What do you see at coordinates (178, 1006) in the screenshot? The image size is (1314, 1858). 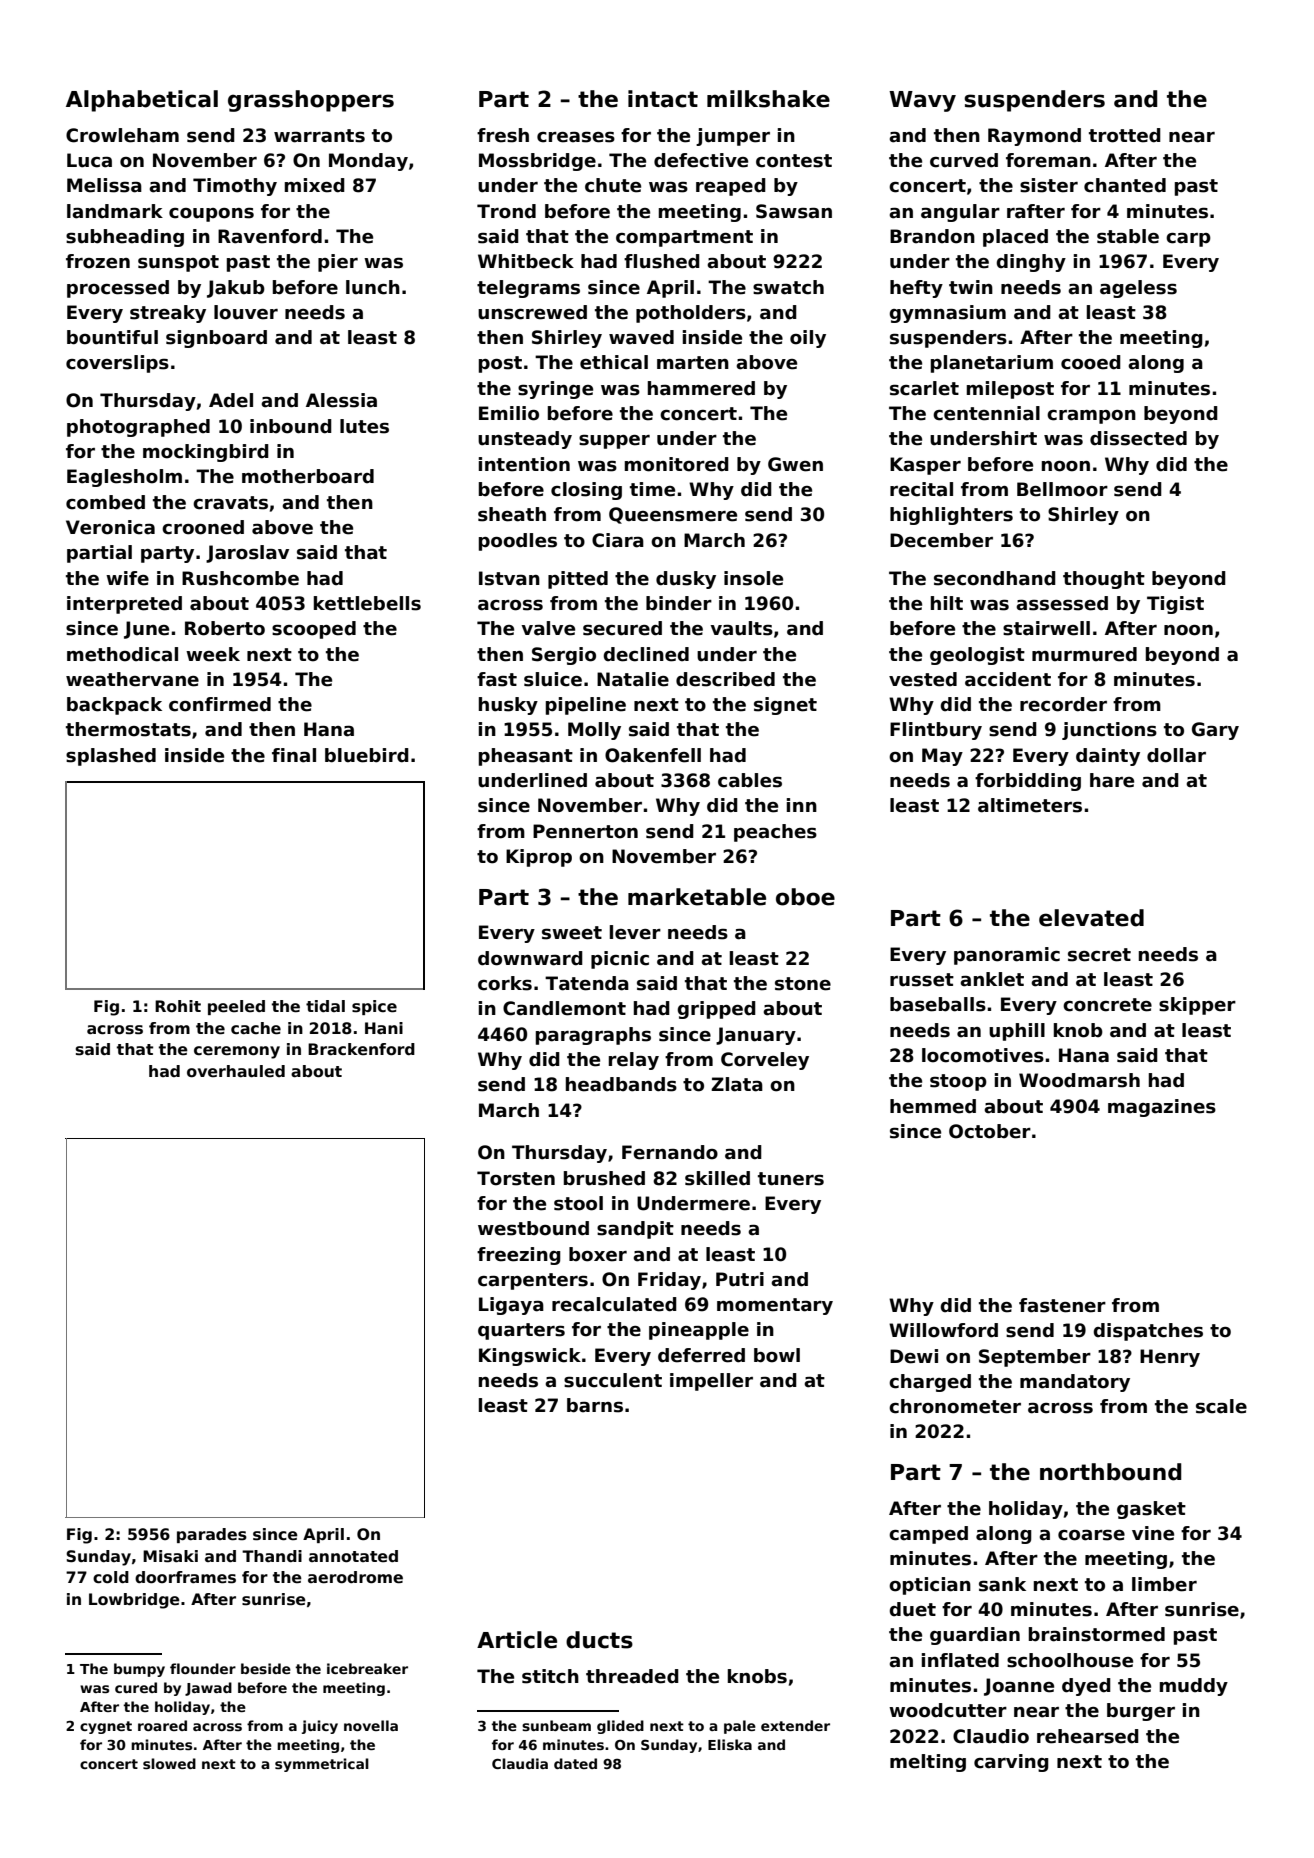 I see `Rohit` at bounding box center [178, 1006].
